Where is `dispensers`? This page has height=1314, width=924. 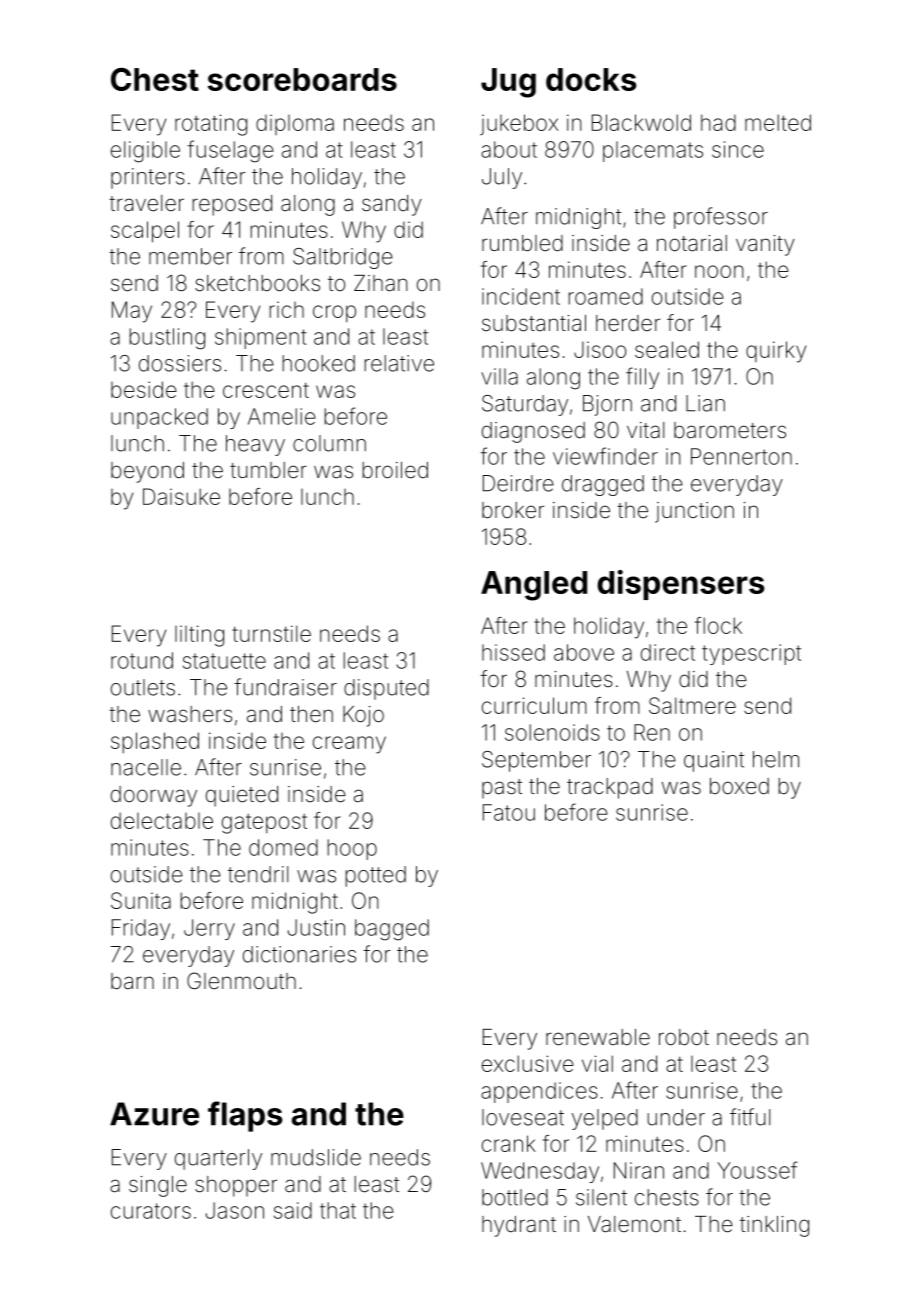
dispensers is located at coordinates (681, 585).
